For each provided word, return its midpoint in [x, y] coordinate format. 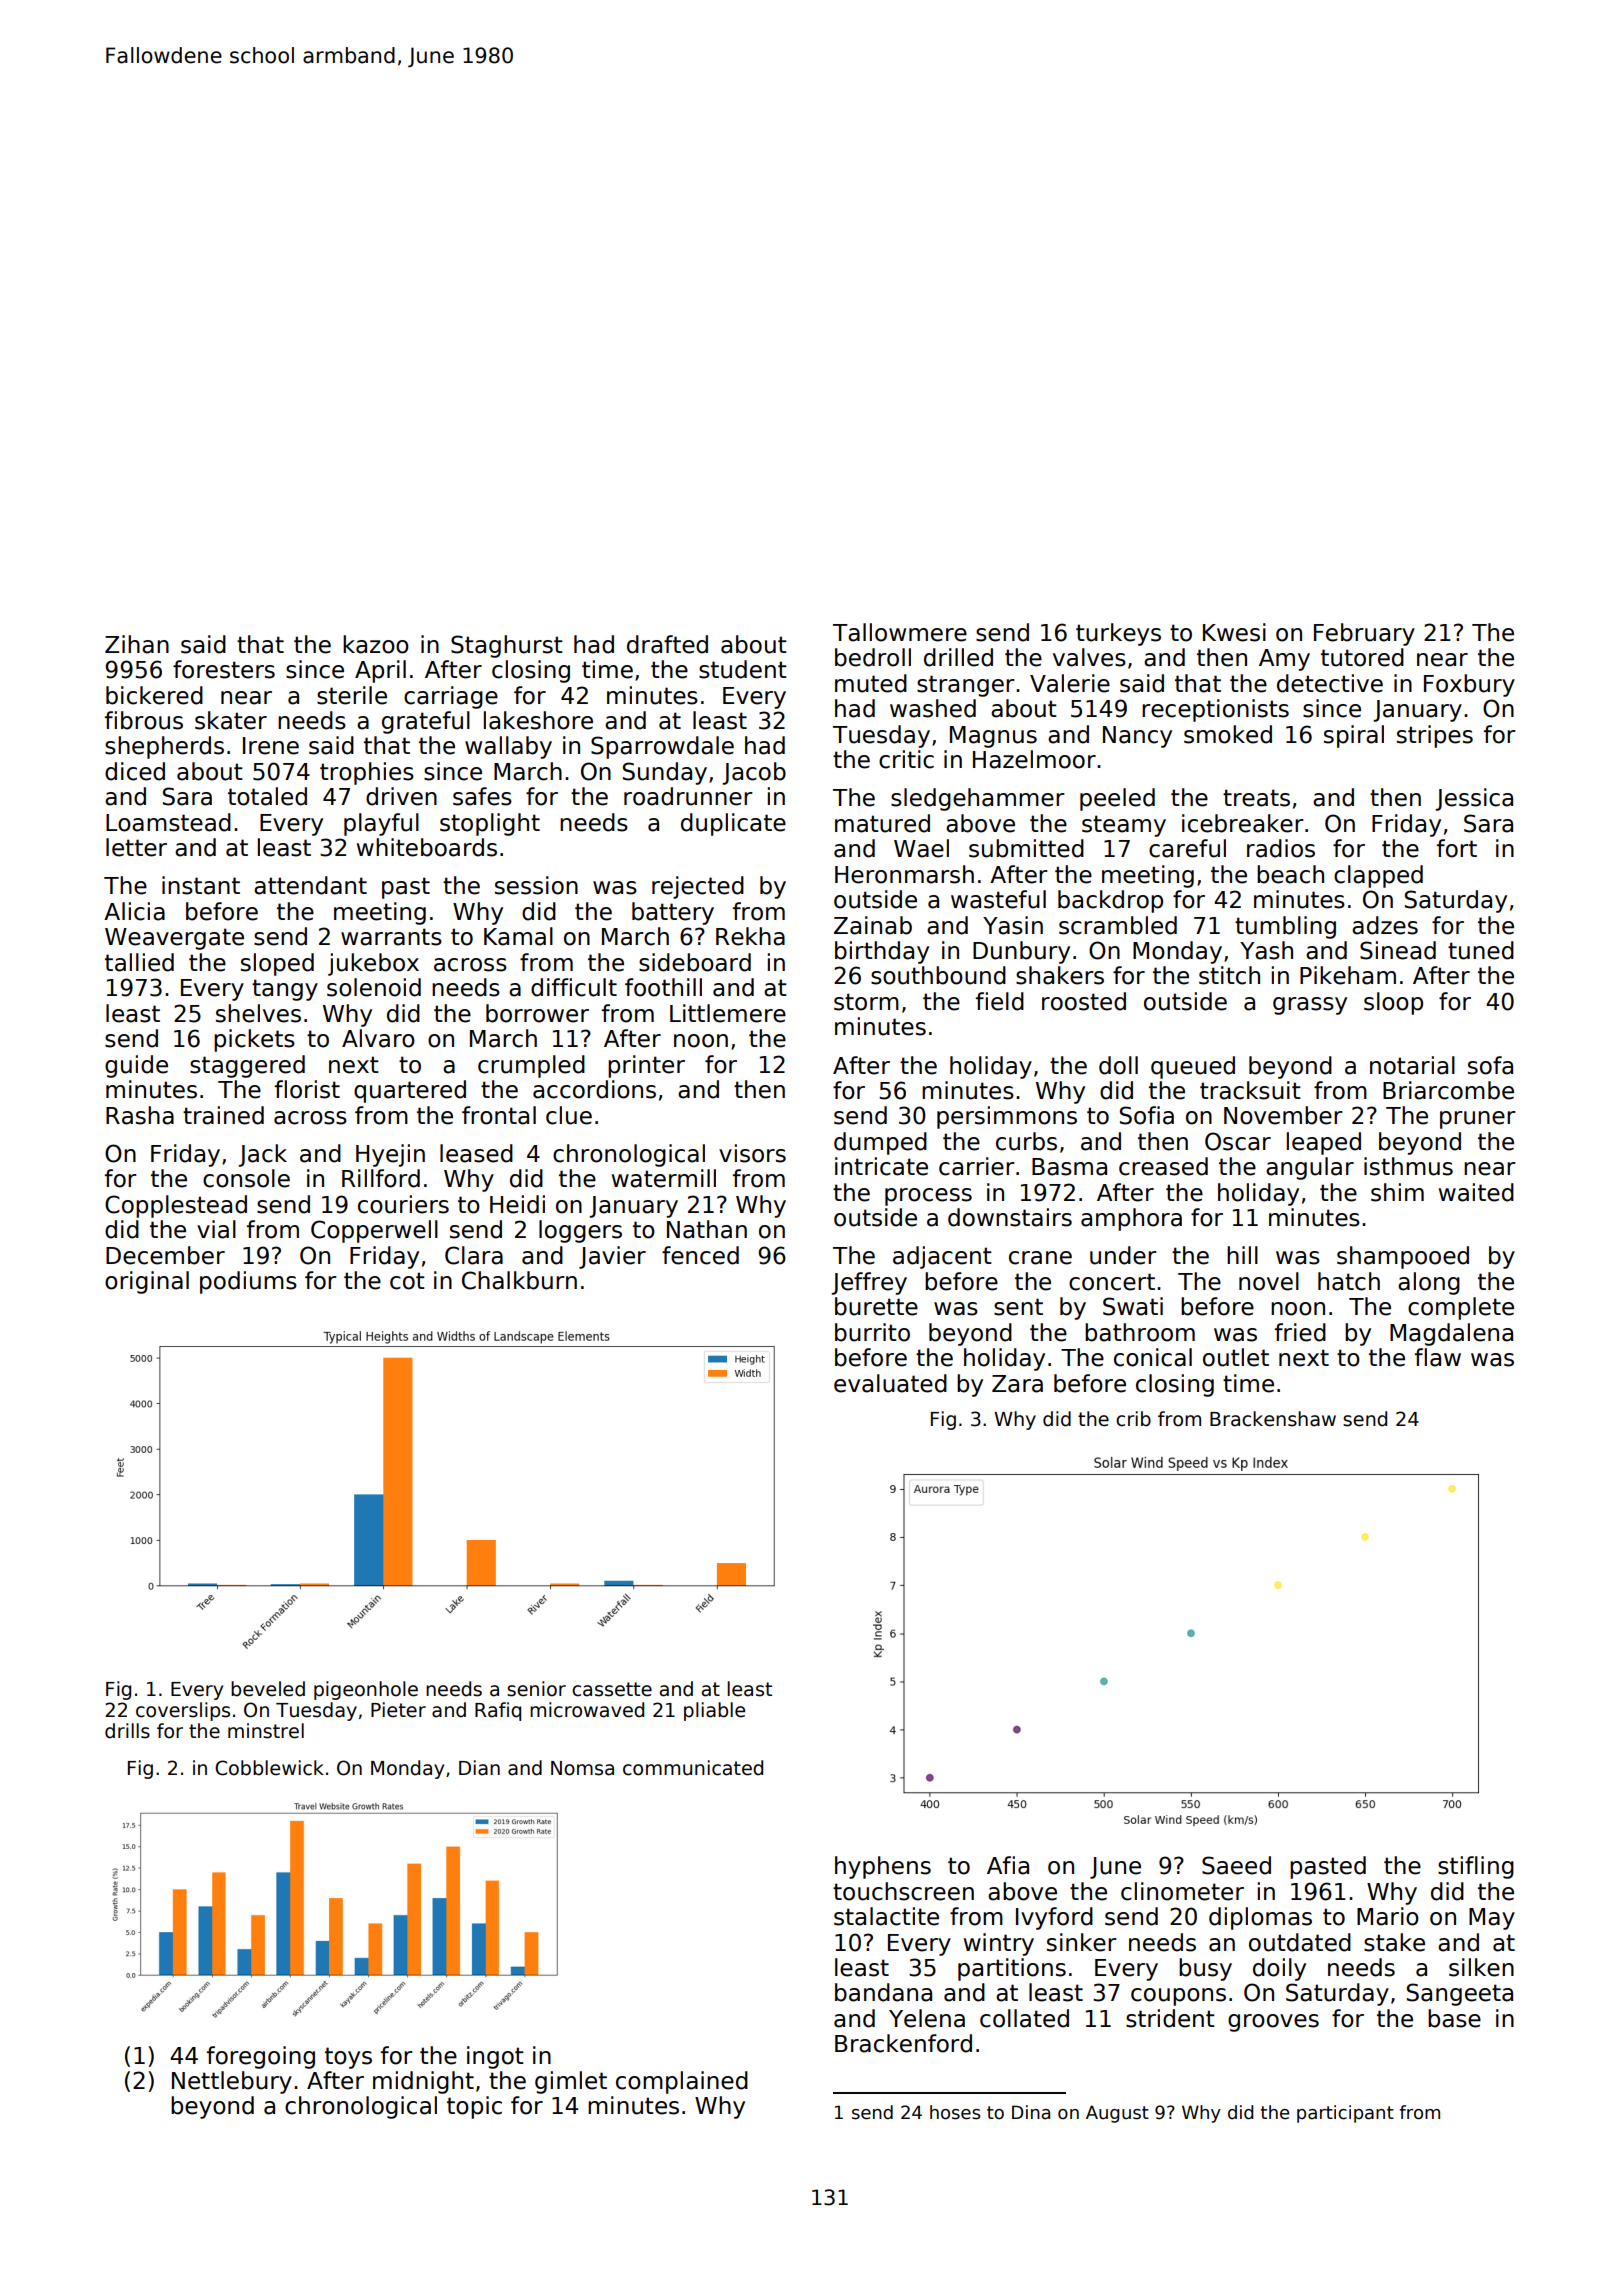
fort [1457, 848]
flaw [1438, 1357]
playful [381, 824]
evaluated [890, 1383]
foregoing [261, 2057]
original [147, 1282]
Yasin [1013, 925]
